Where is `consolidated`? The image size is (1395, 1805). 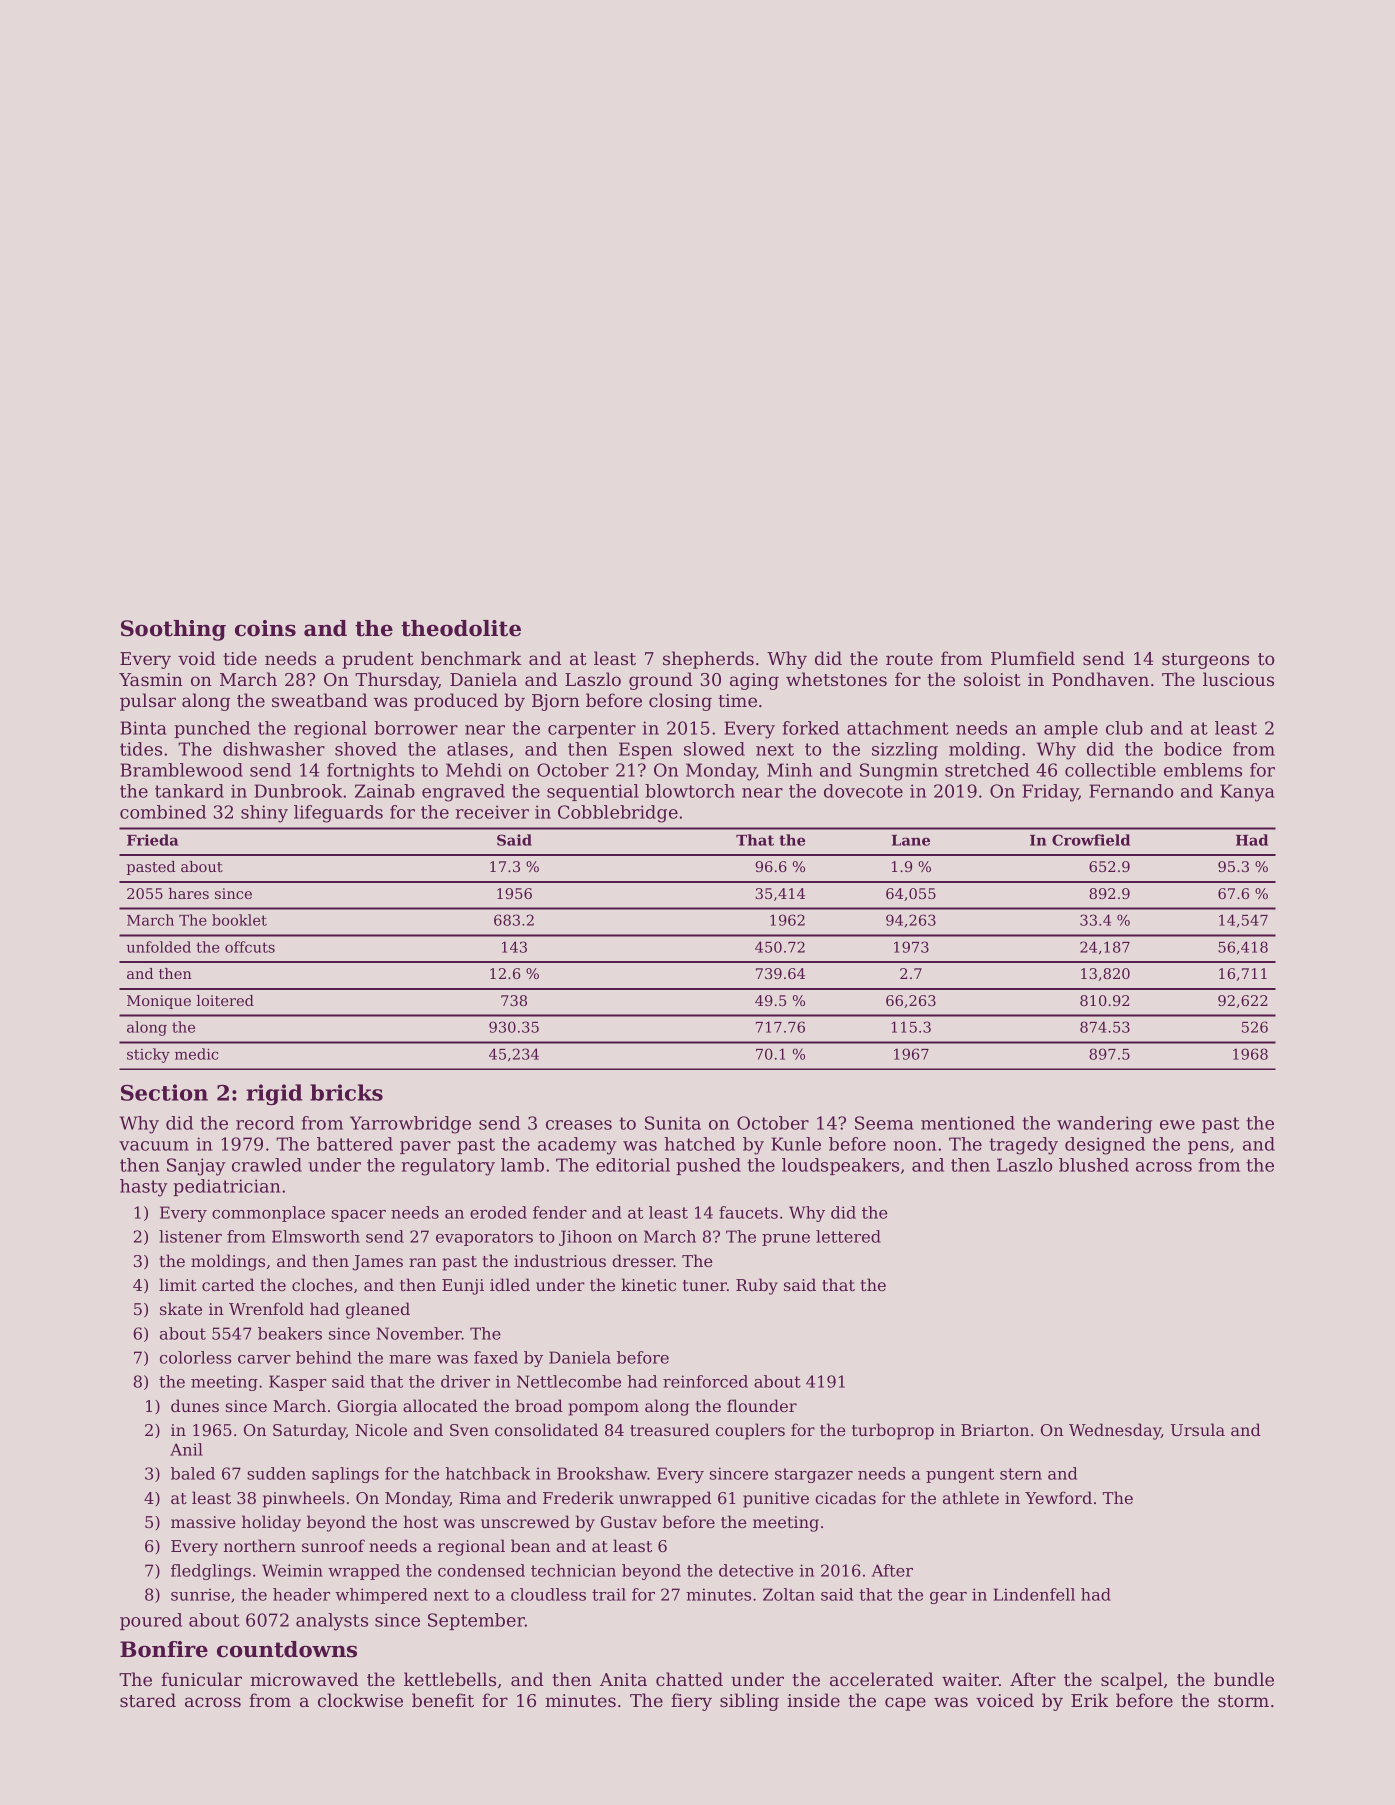
consolidated is located at coordinates (546, 1429).
